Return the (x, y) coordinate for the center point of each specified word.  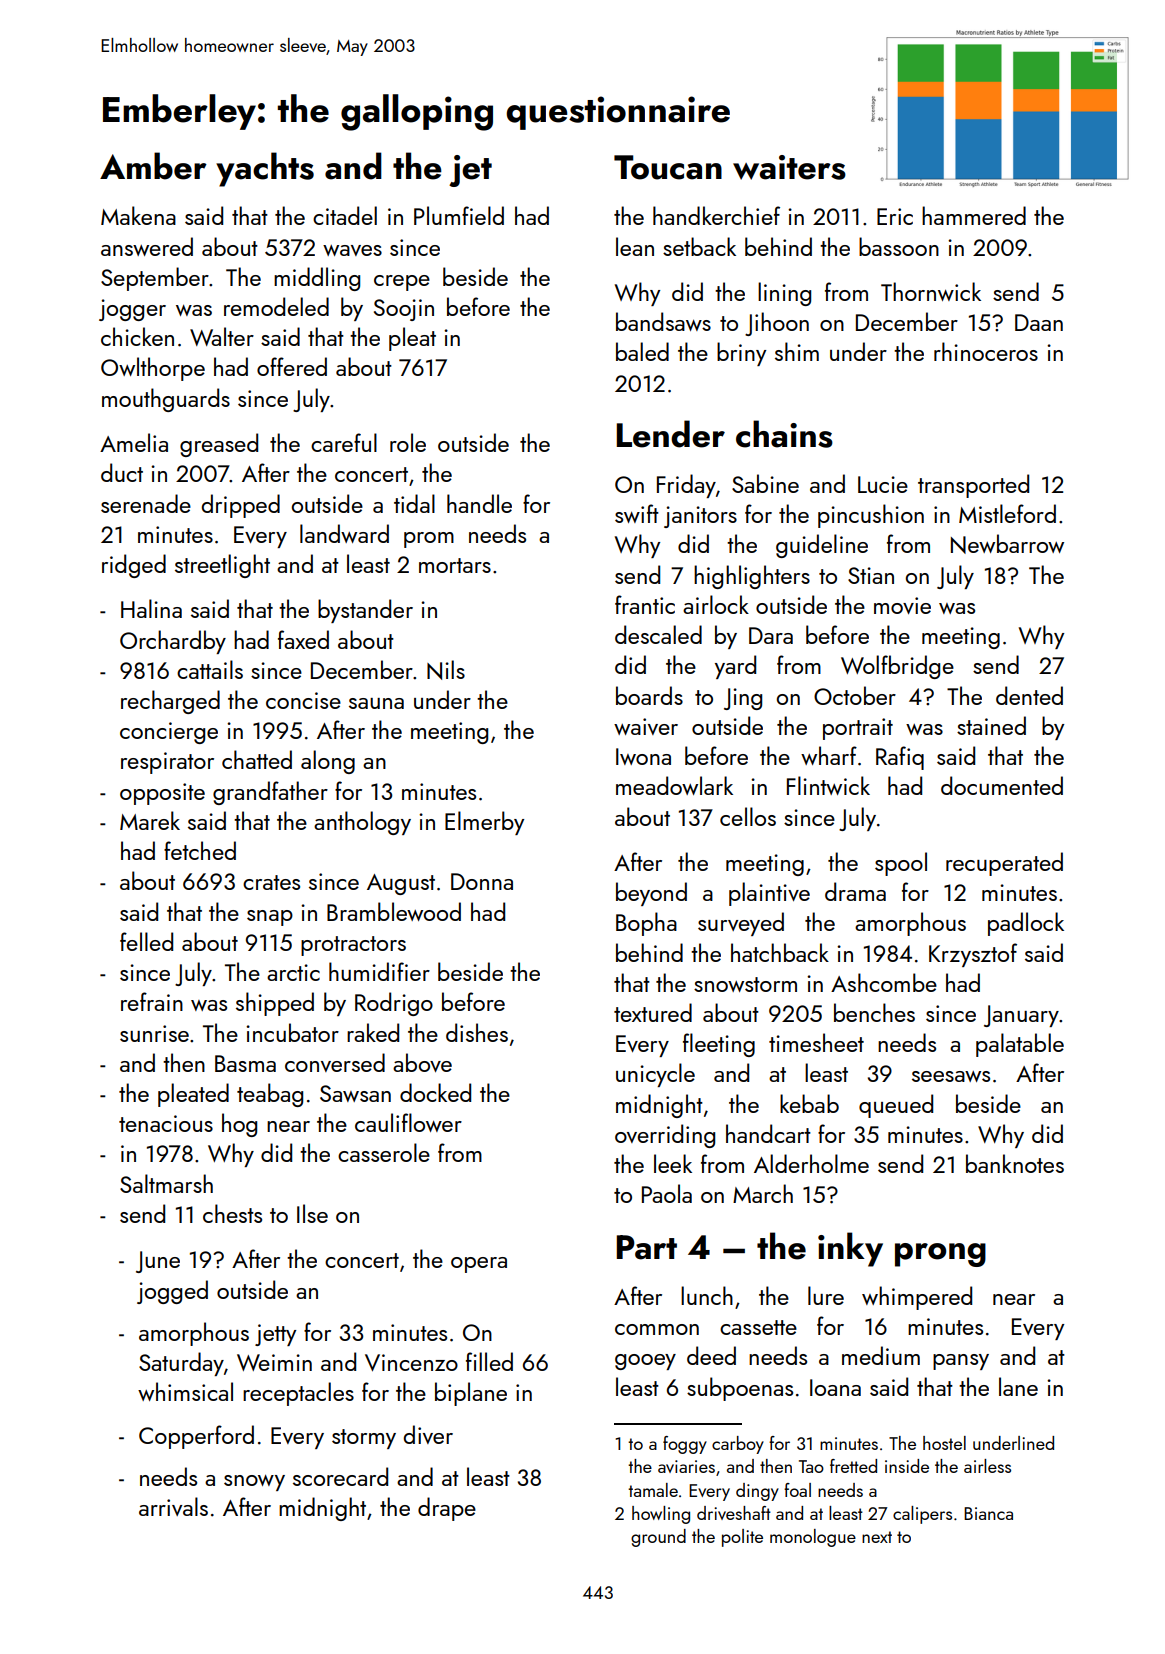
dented (1029, 695)
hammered (974, 215)
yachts (265, 169)
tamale (653, 1490)
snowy (254, 1482)
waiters (789, 167)
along (328, 762)
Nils (446, 670)
